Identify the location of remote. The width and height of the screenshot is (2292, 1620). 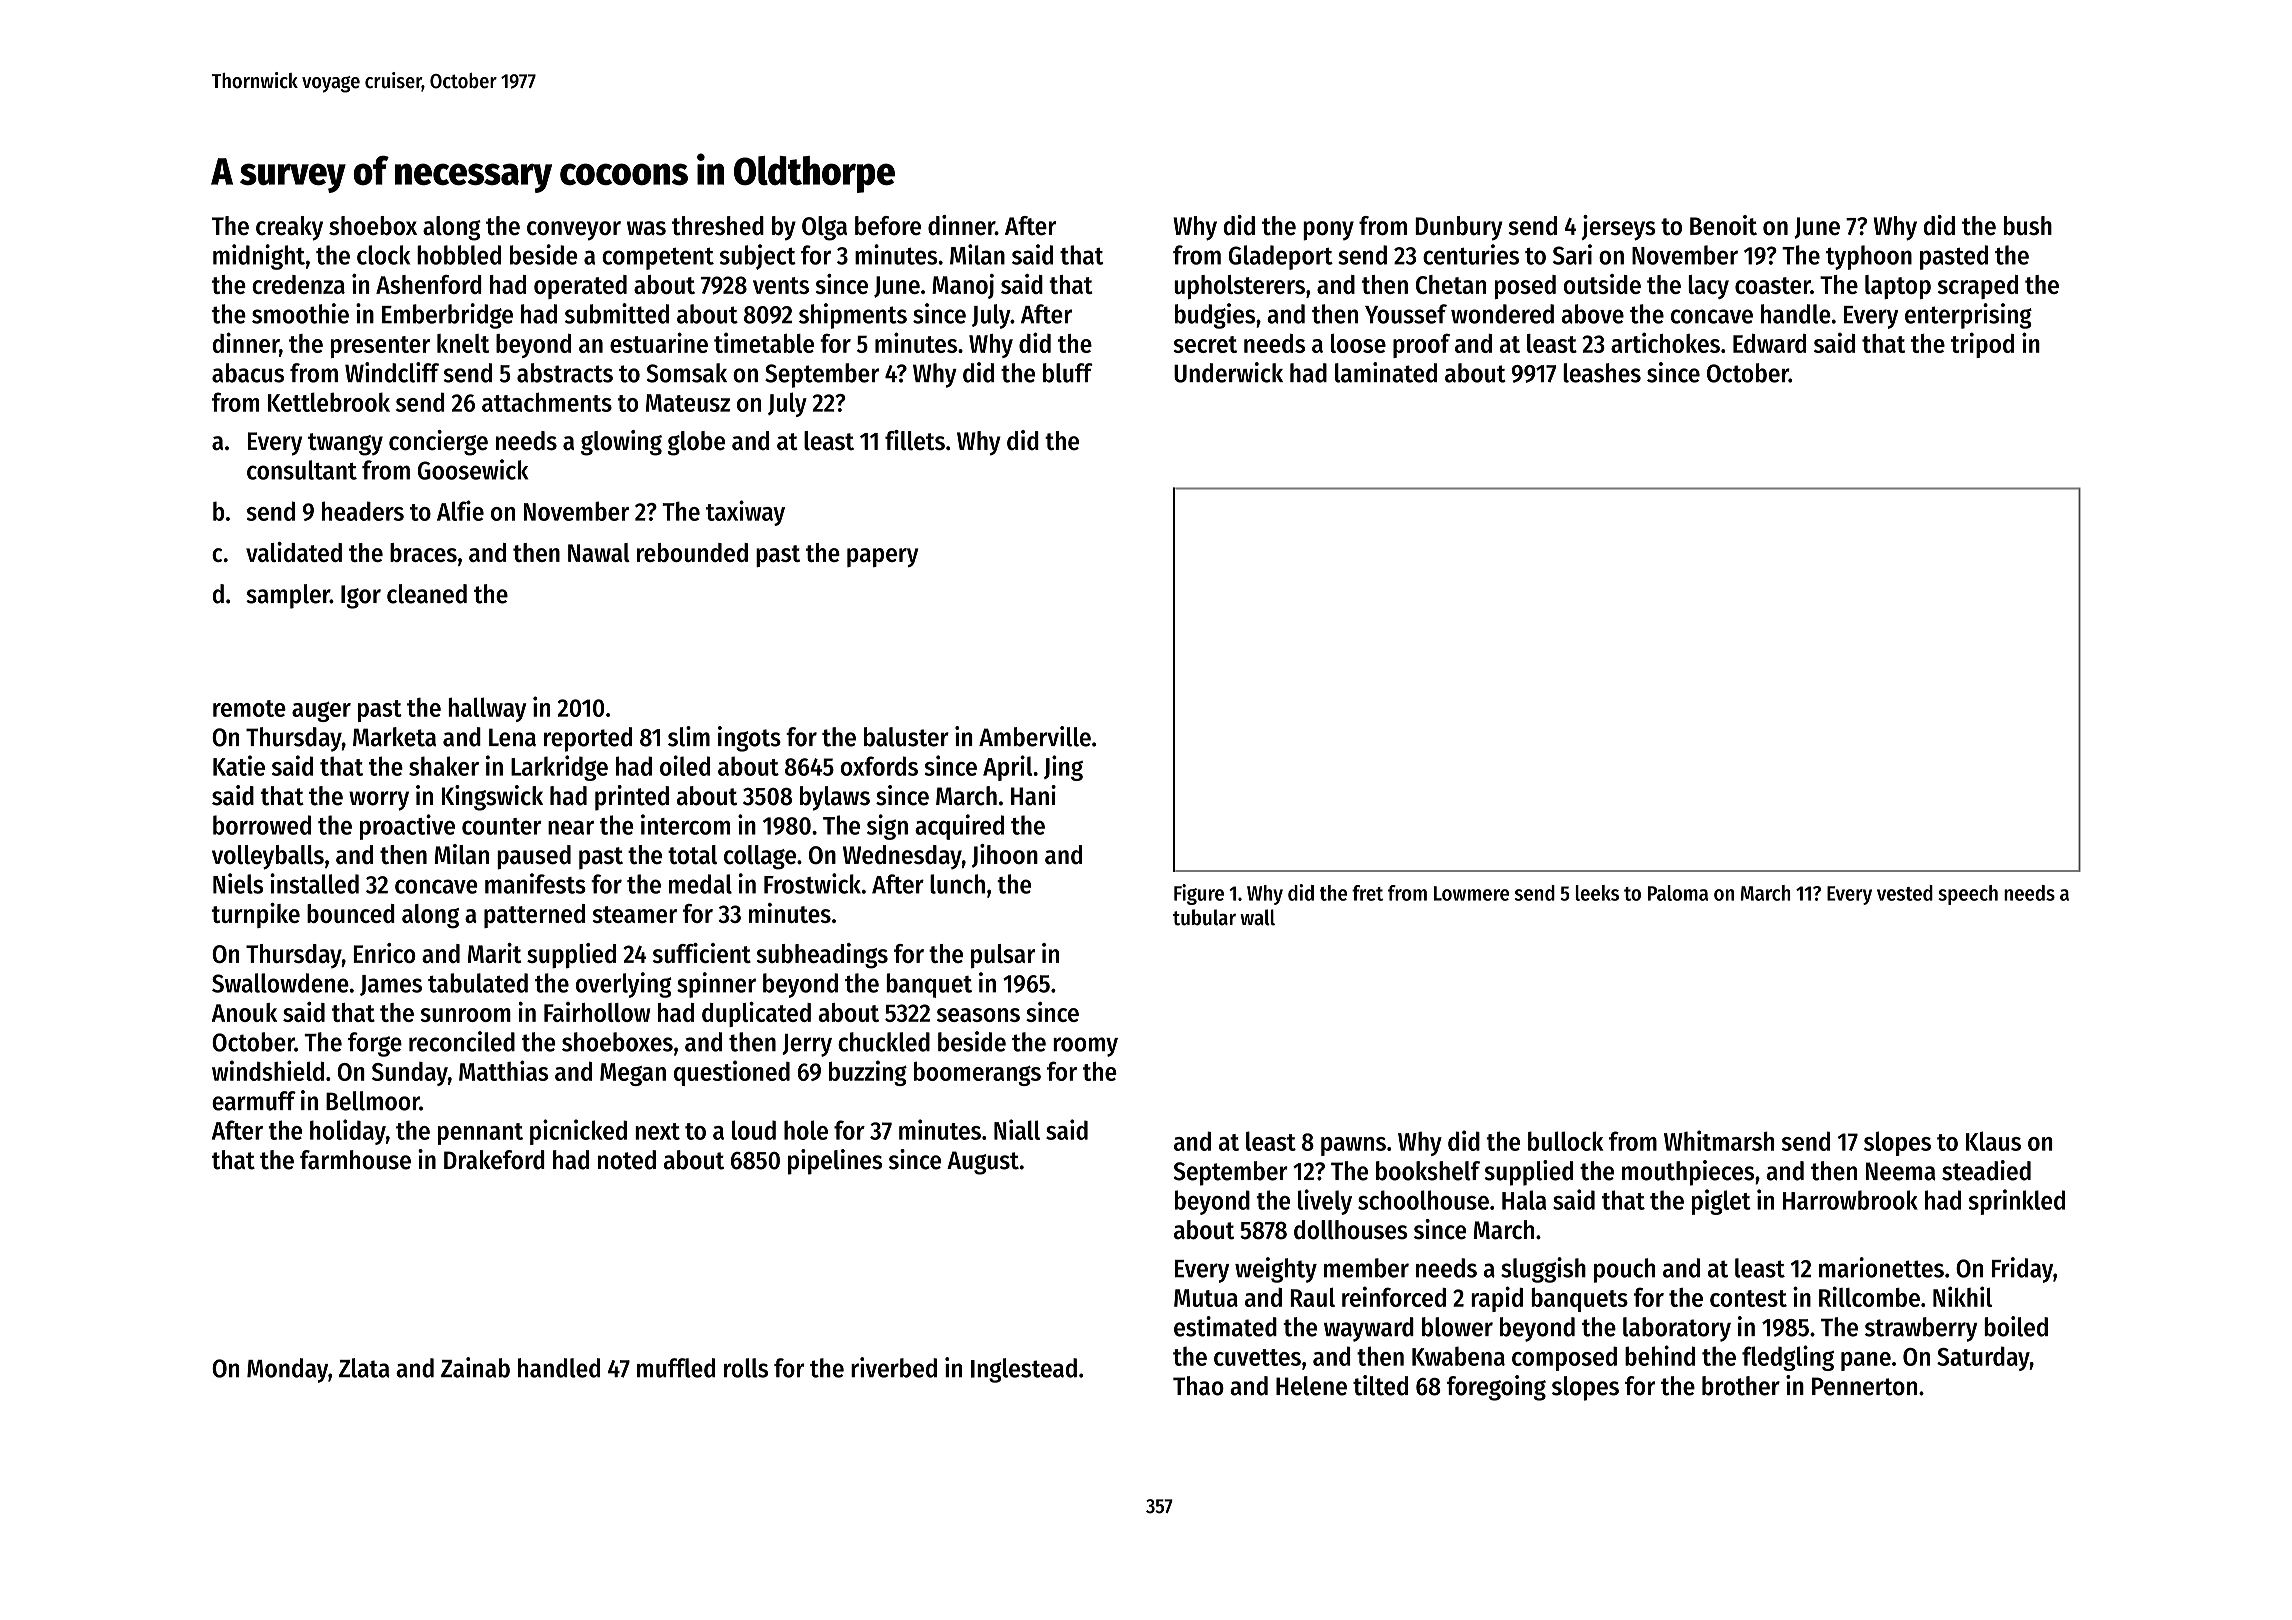
(249, 708).
